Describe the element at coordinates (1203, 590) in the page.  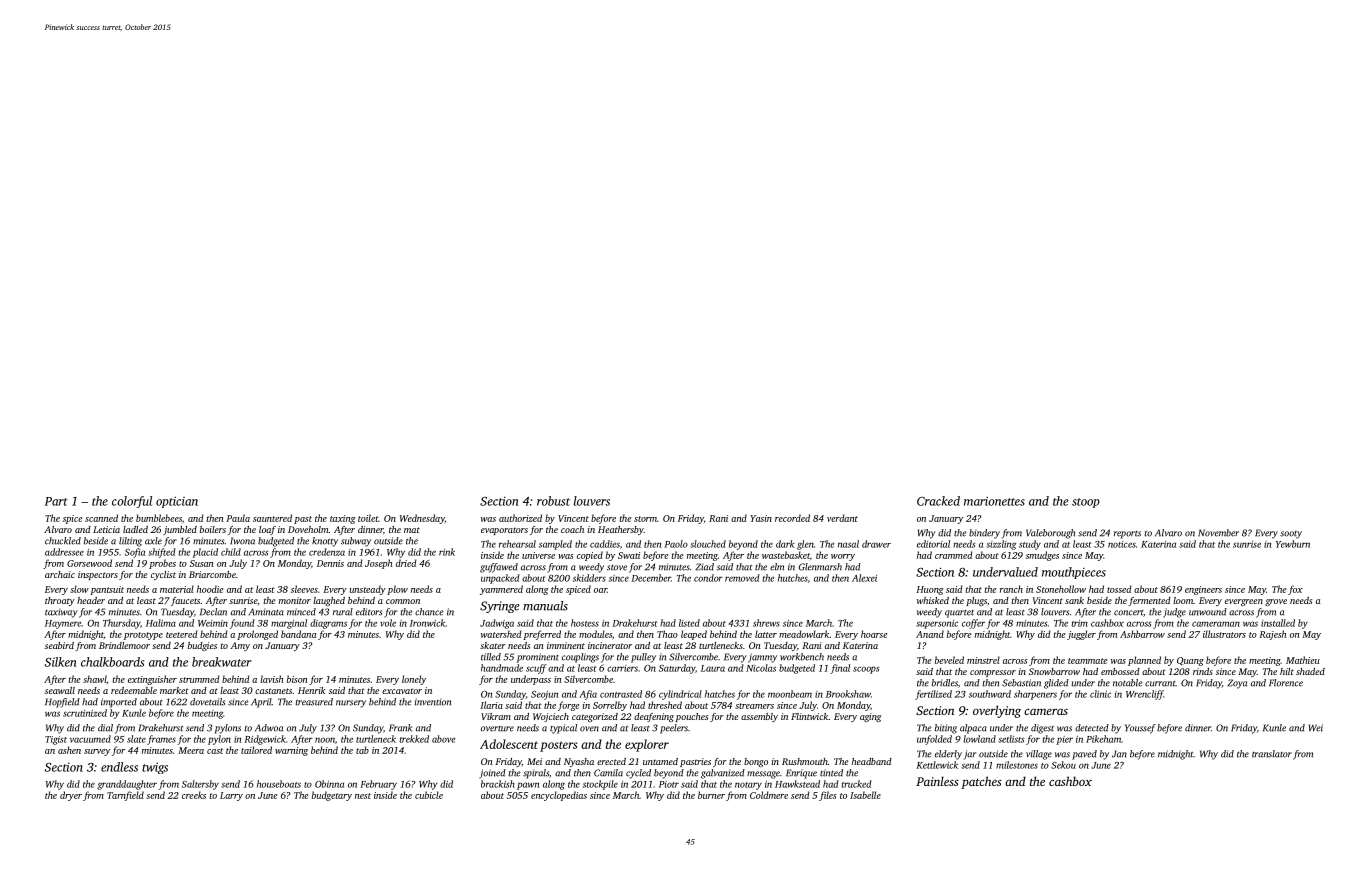
I see `engineers` at that location.
